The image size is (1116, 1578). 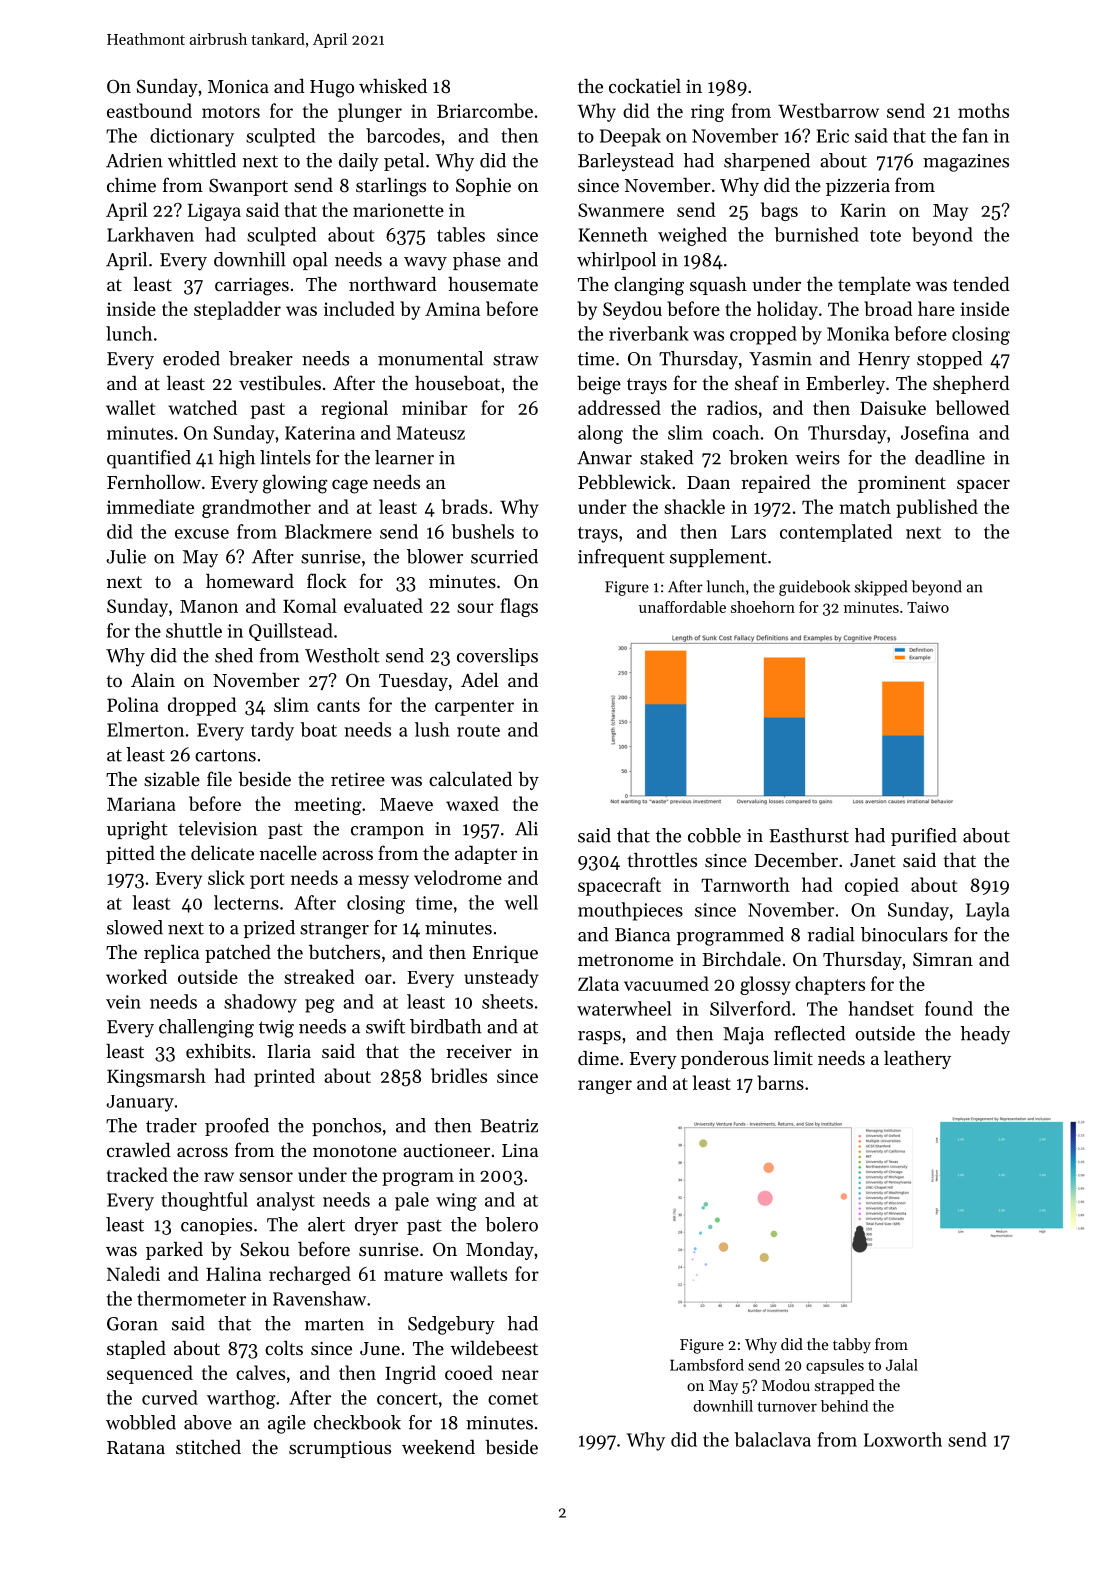 I want to click on shuttle, so click(x=194, y=630).
